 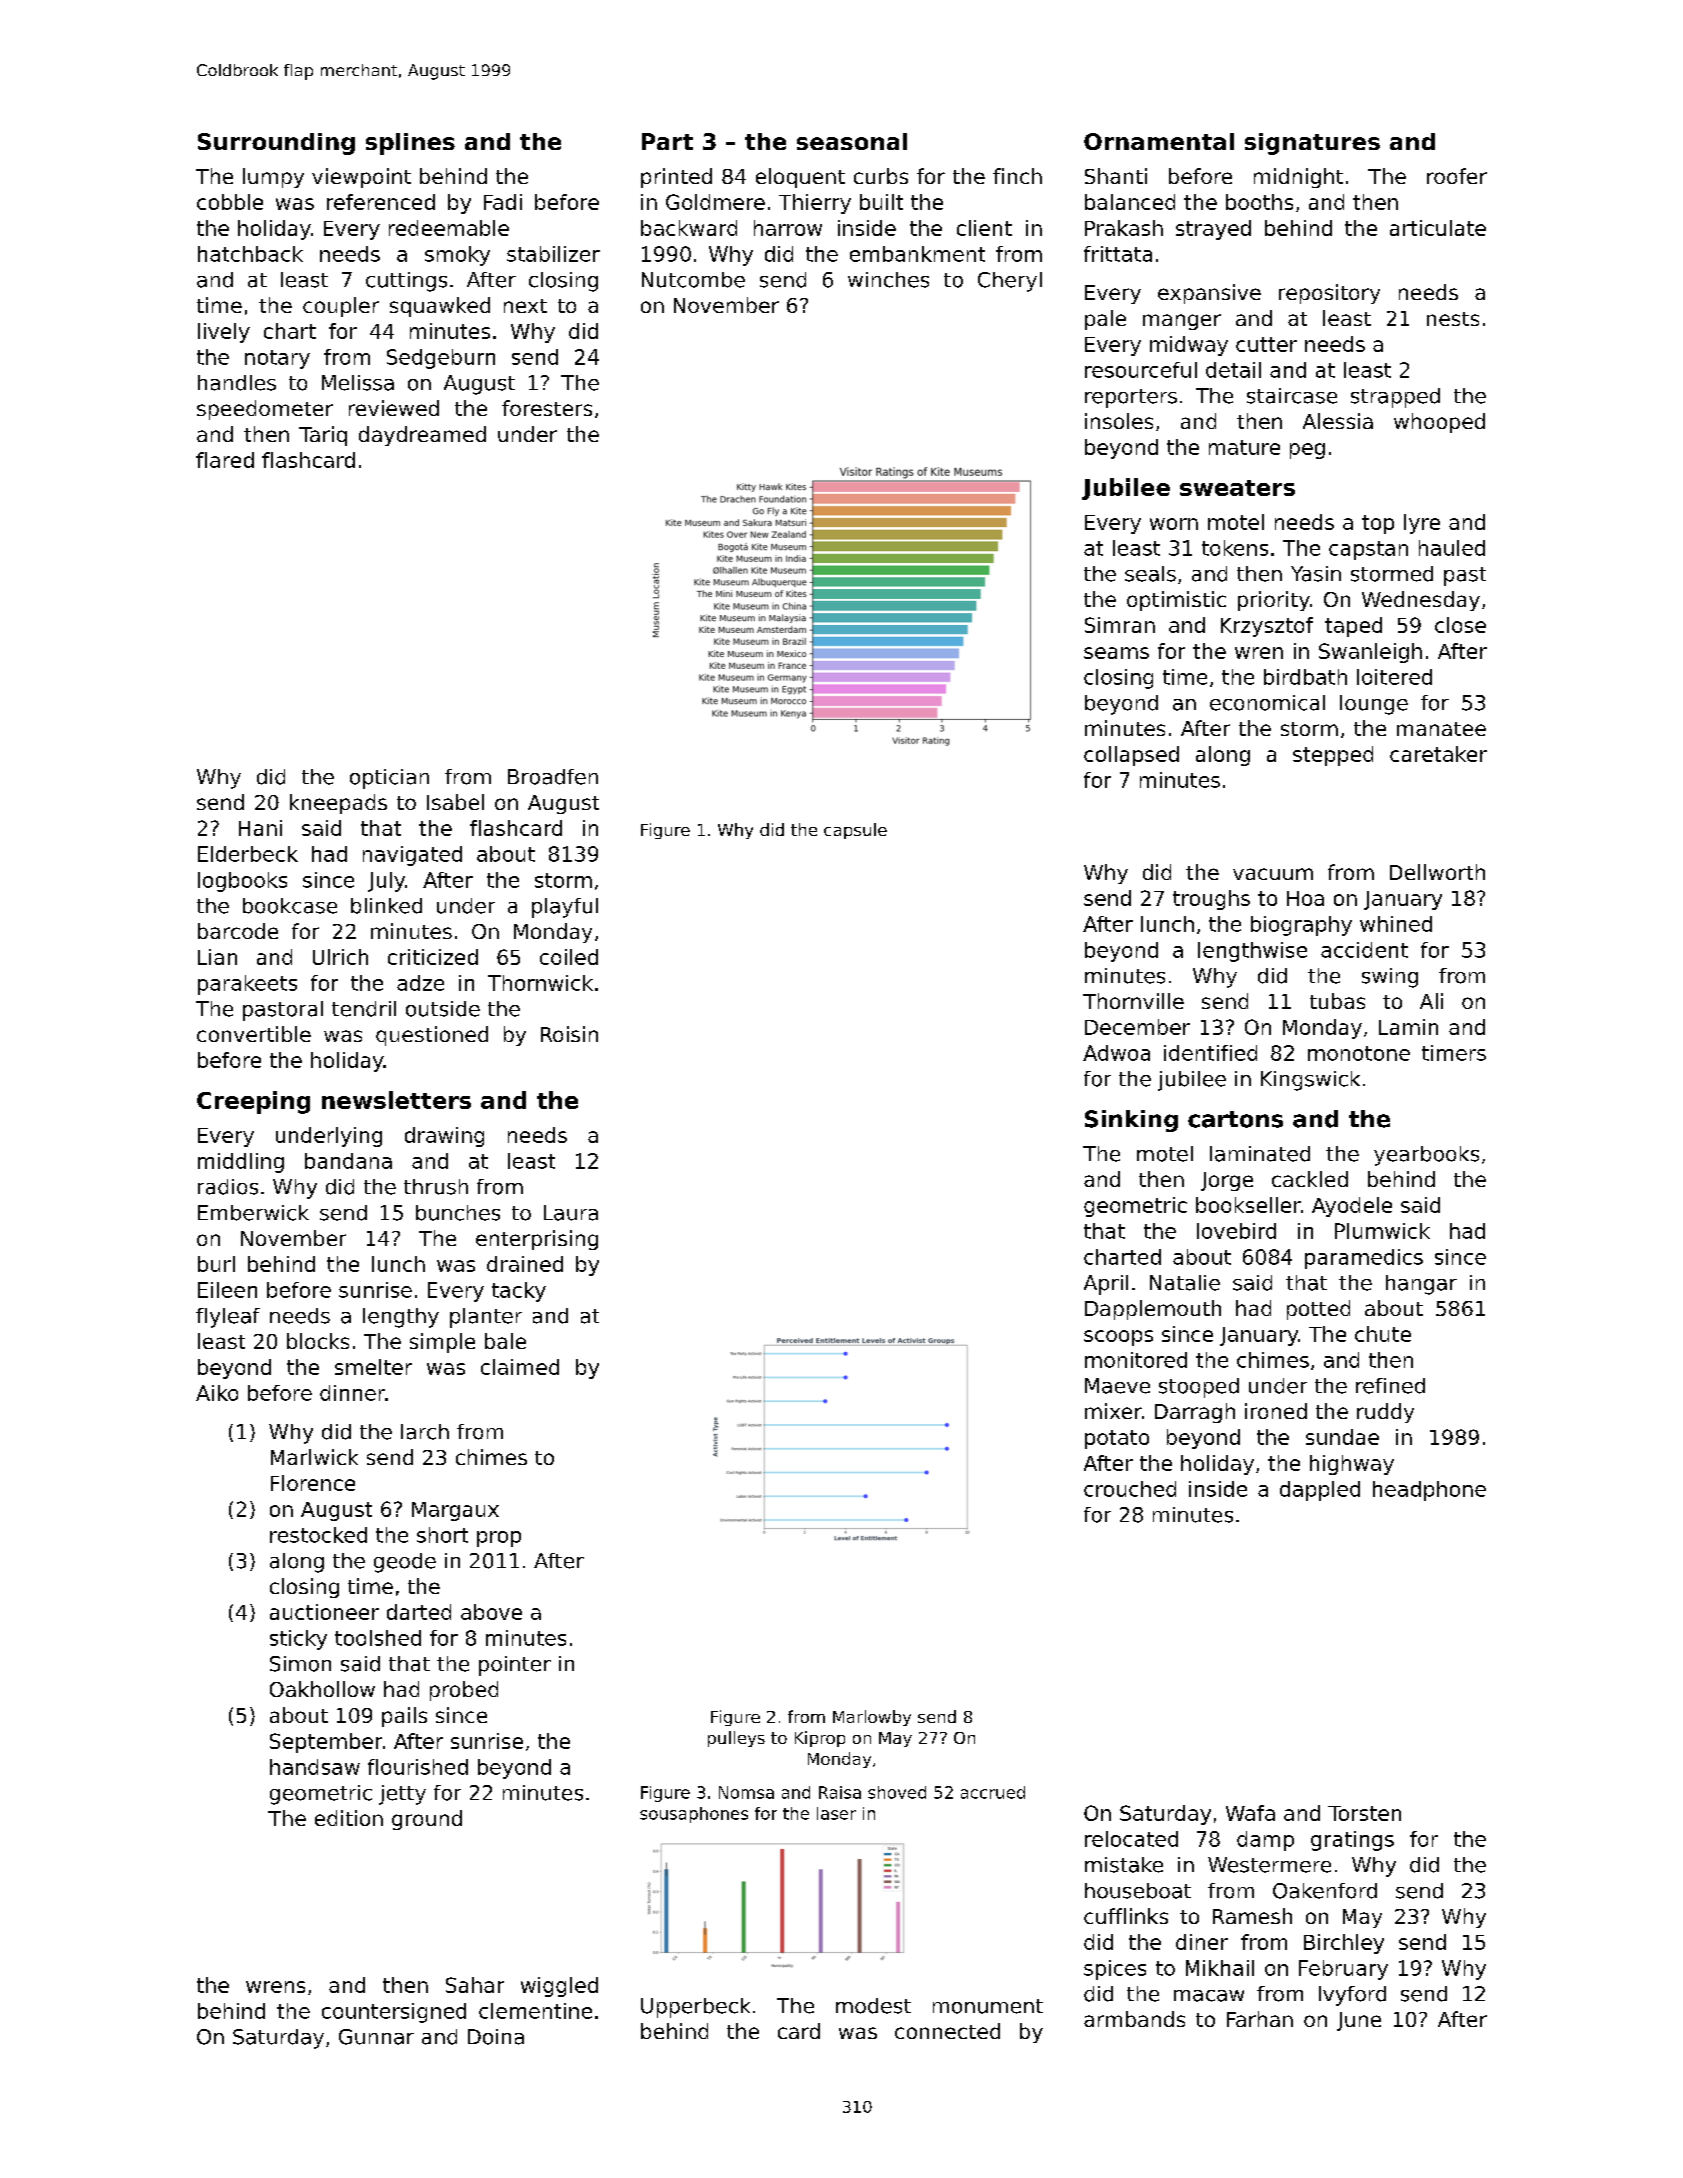 What do you see at coordinates (1250, 1813) in the image?
I see `Wafa` at bounding box center [1250, 1813].
